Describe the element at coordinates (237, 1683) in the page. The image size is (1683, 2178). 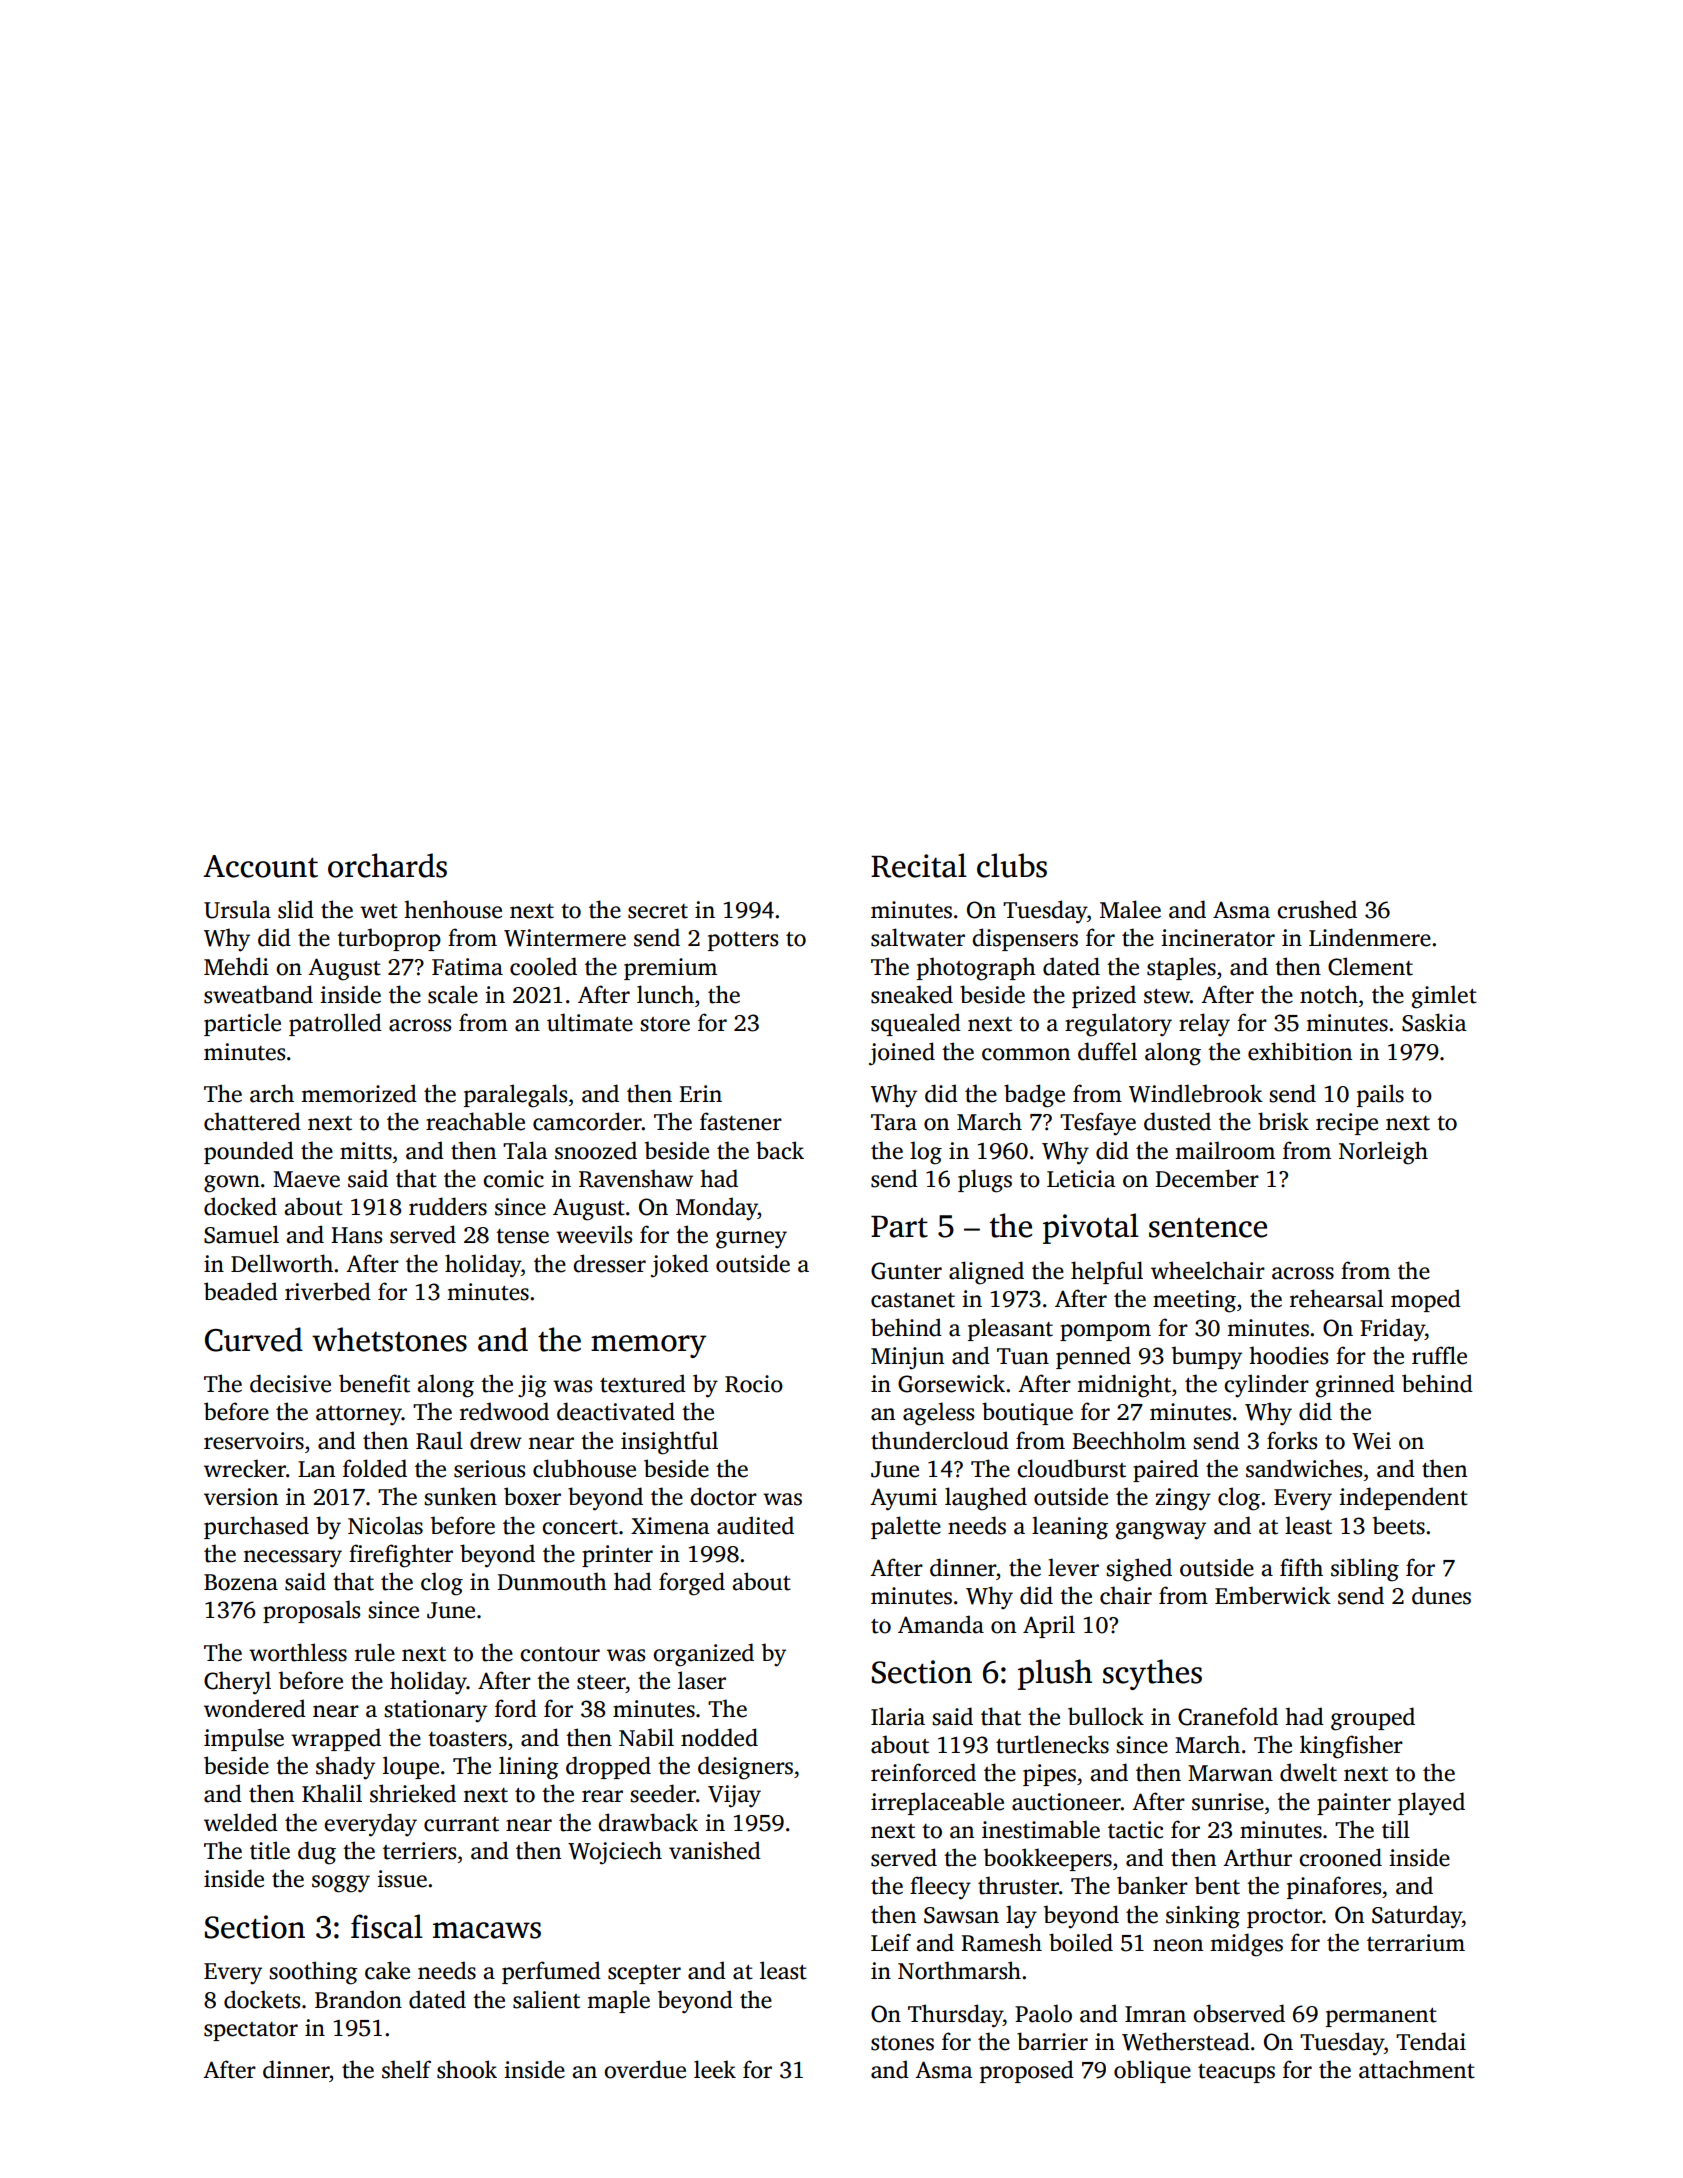
I see `Cheryl` at that location.
